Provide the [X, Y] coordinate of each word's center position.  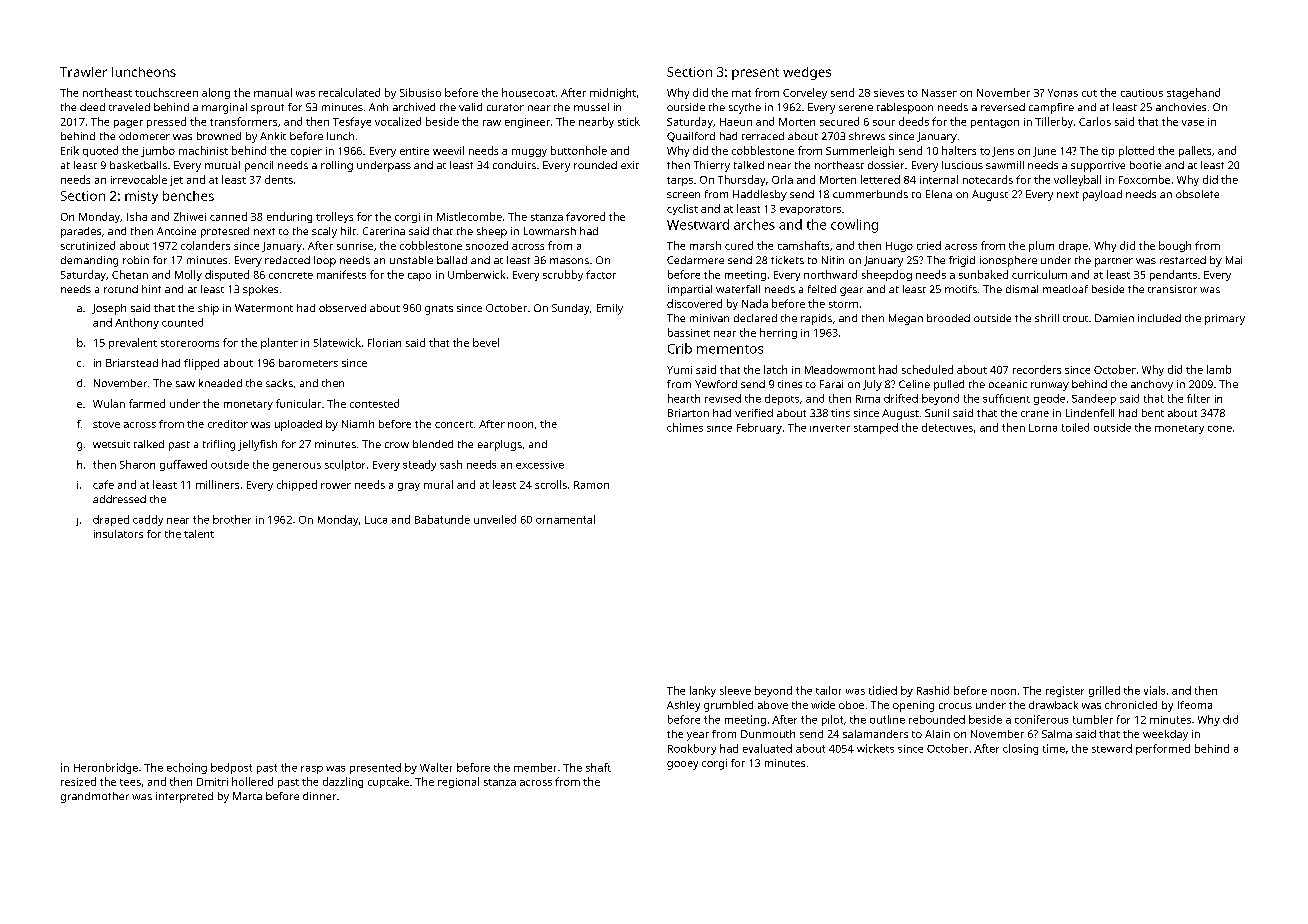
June [1044, 152]
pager [128, 124]
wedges [807, 73]
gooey [682, 765]
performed [1163, 749]
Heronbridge [106, 768]
